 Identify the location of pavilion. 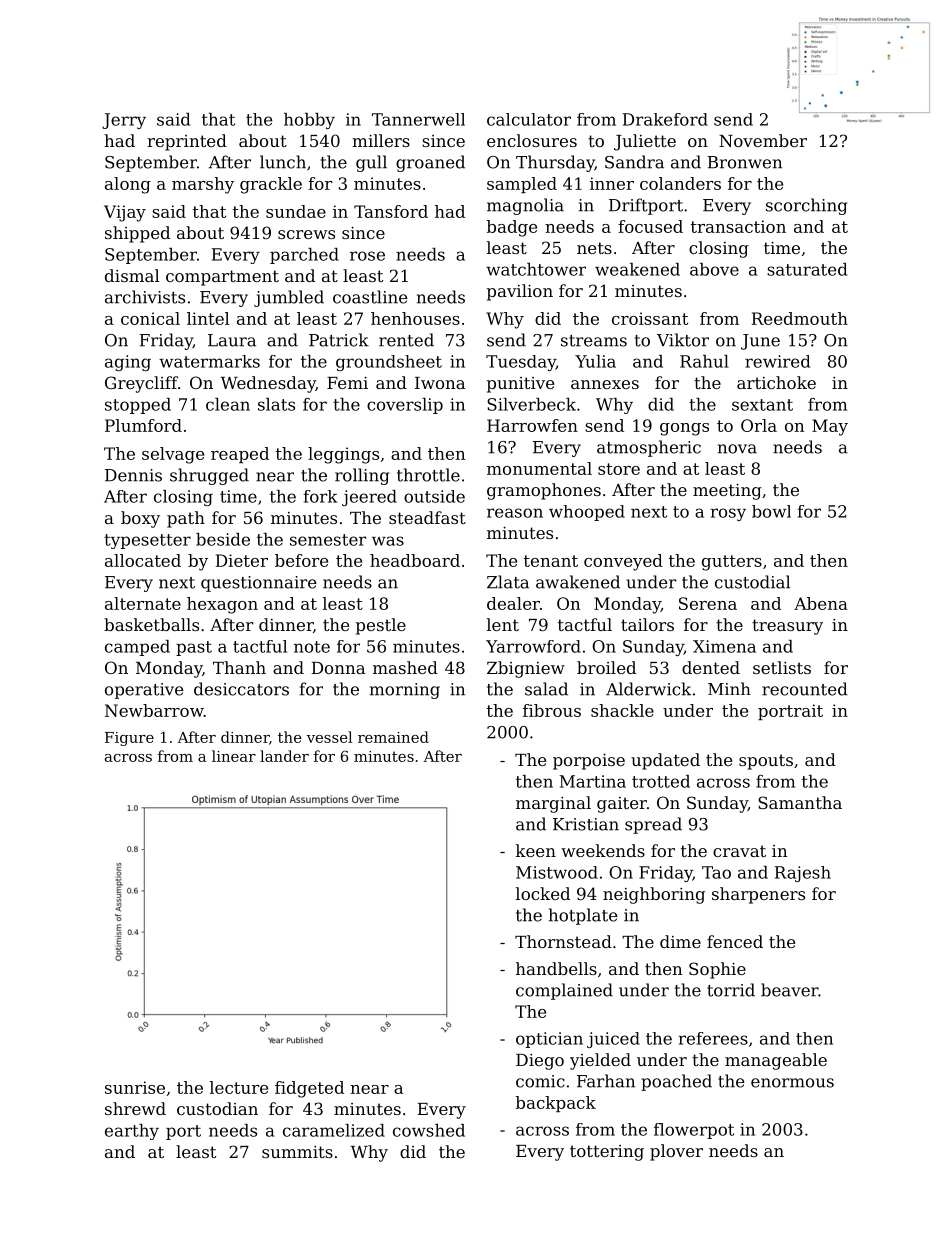
(520, 292).
